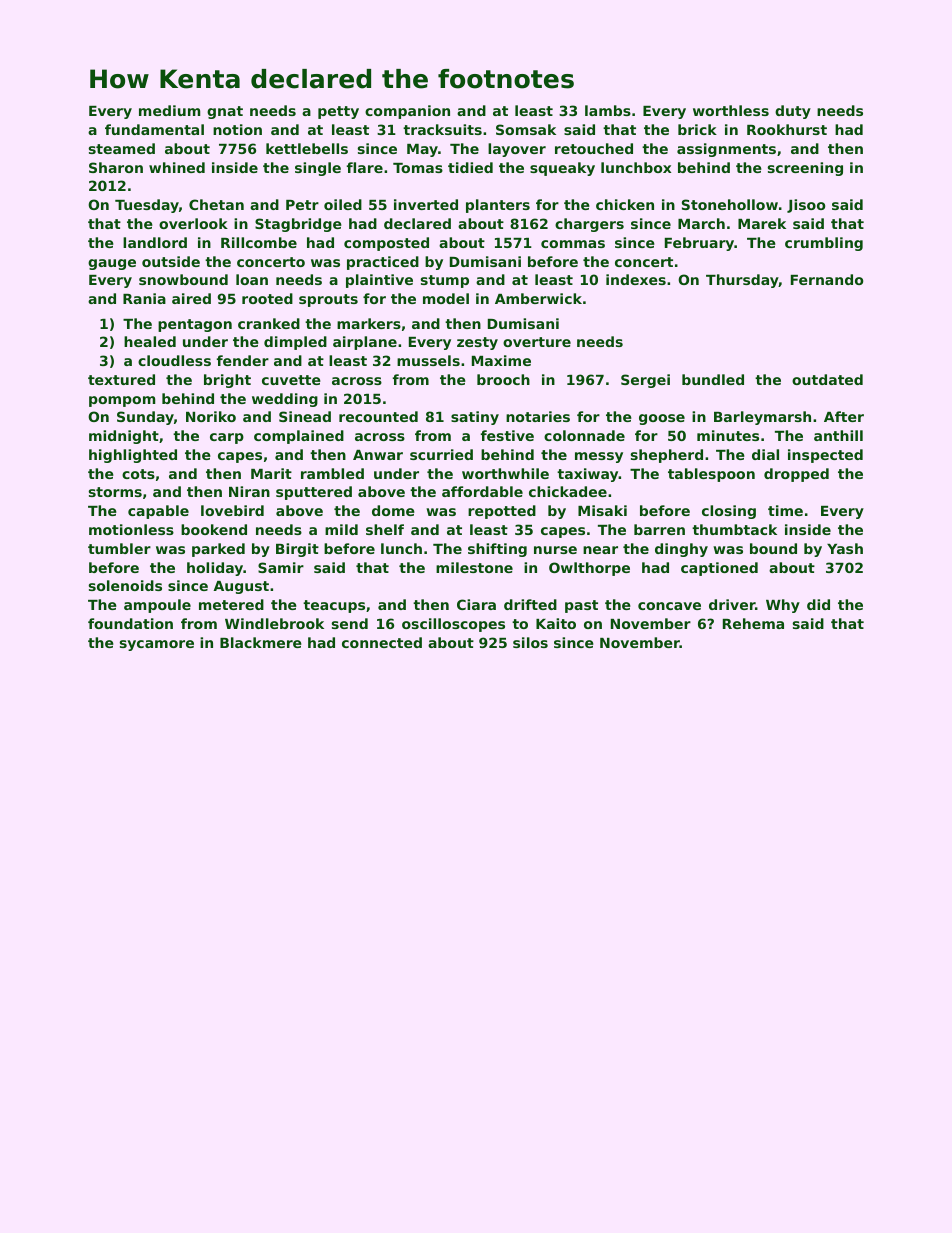 The width and height of the image is (952, 1233). What do you see at coordinates (154, 129) in the image?
I see `fundamental` at bounding box center [154, 129].
